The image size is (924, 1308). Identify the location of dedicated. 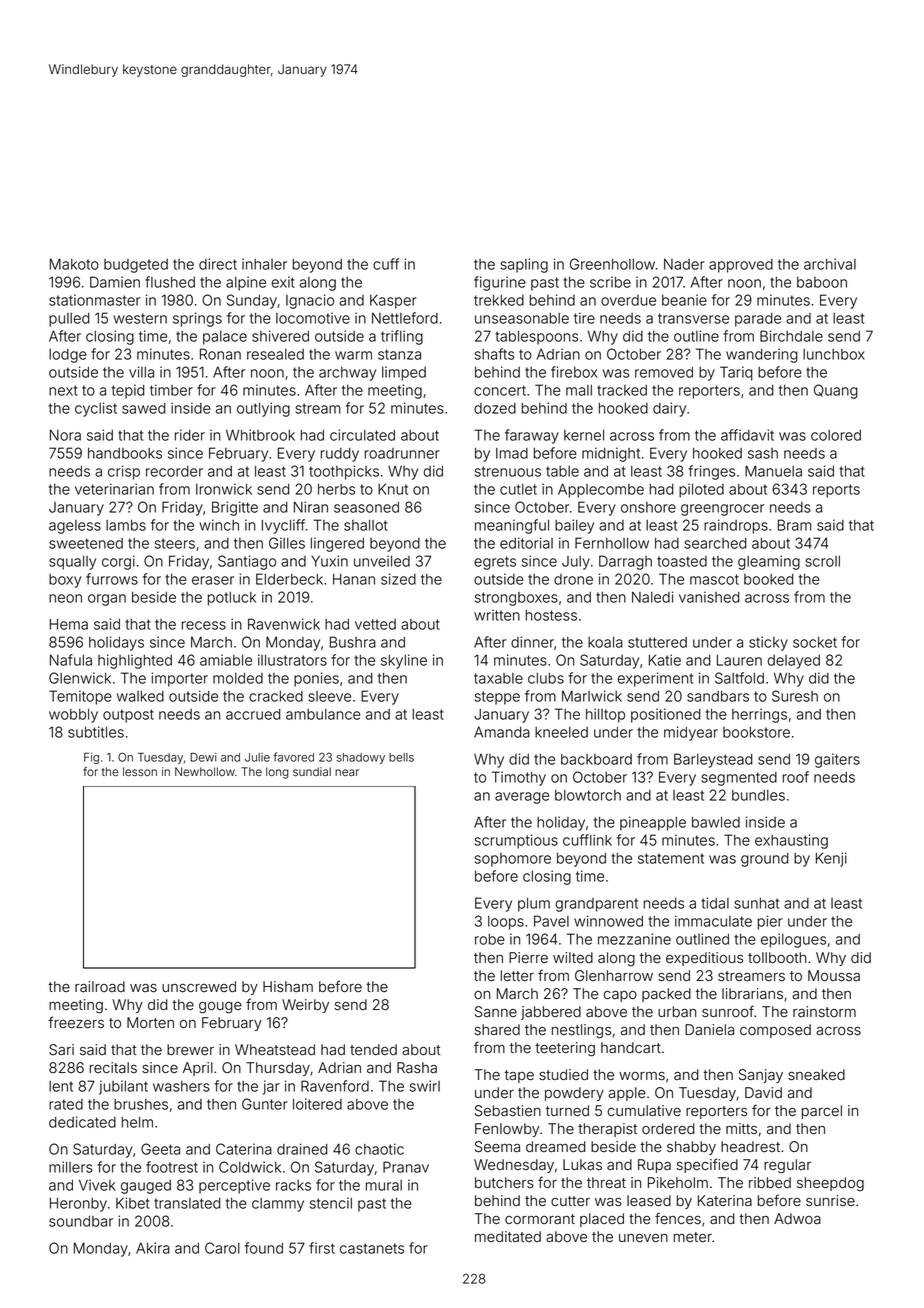
(82, 1122).
